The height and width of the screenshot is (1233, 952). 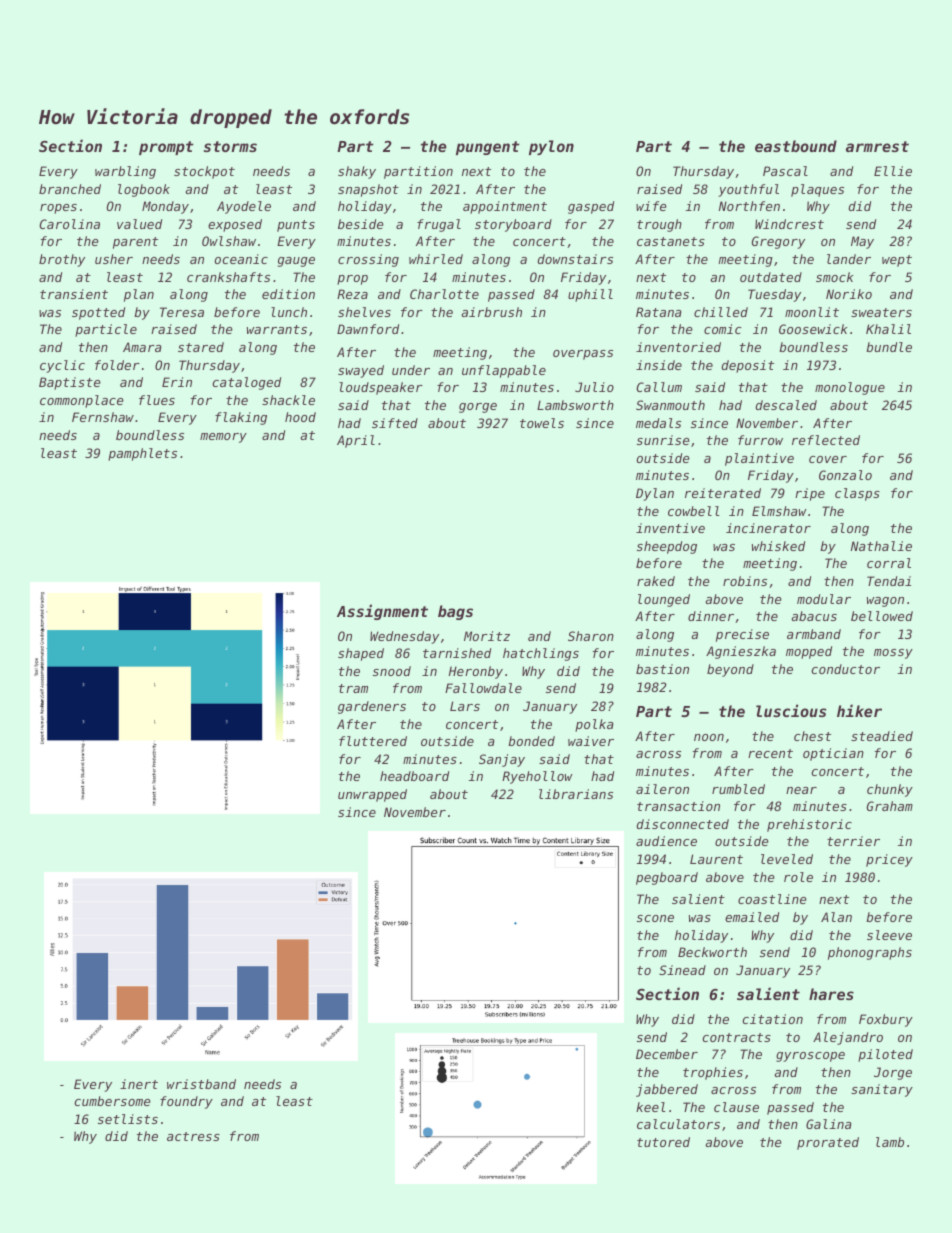 What do you see at coordinates (487, 148) in the screenshot?
I see `pungent` at bounding box center [487, 148].
